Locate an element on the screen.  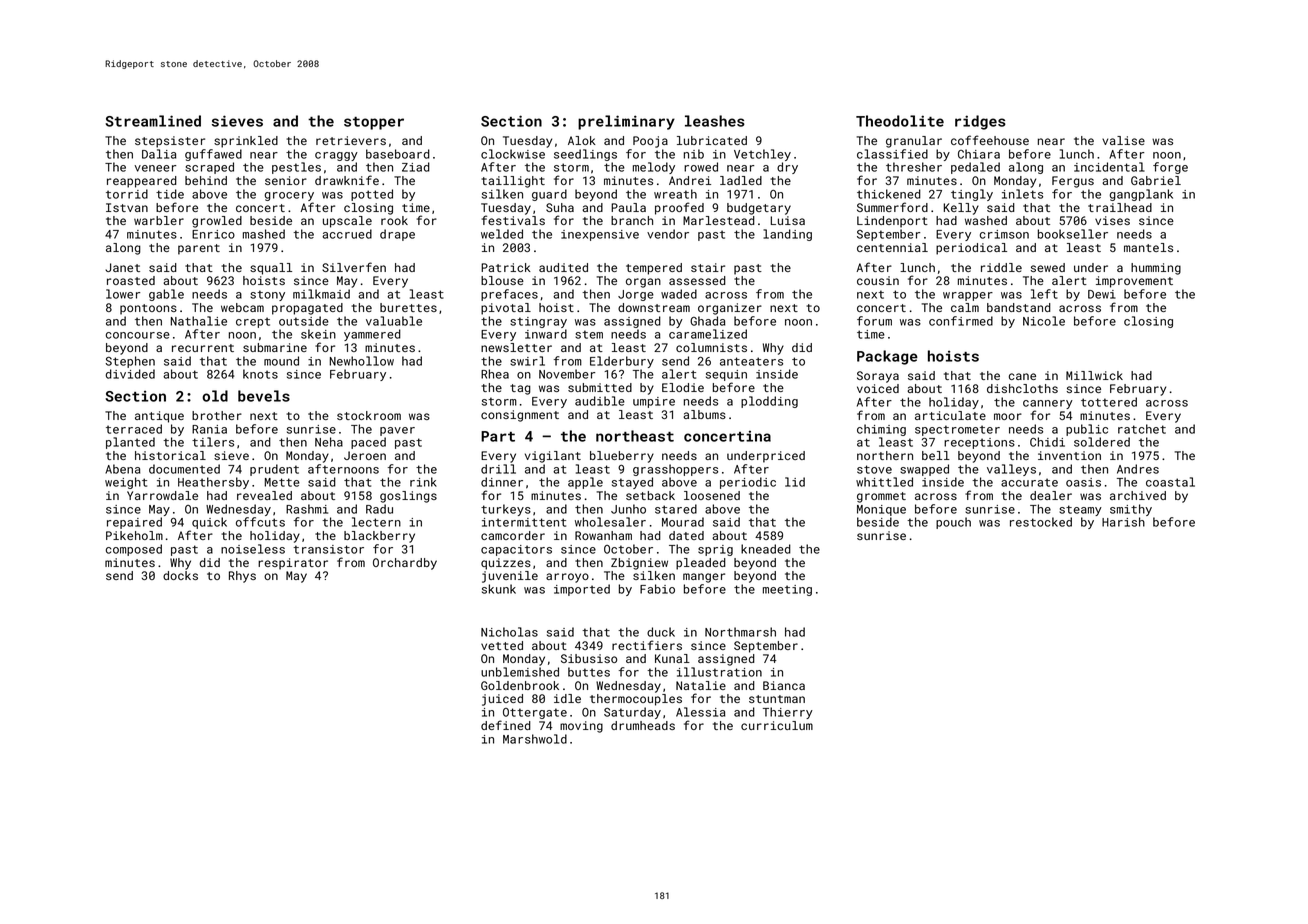
dry is located at coordinates (787, 168).
